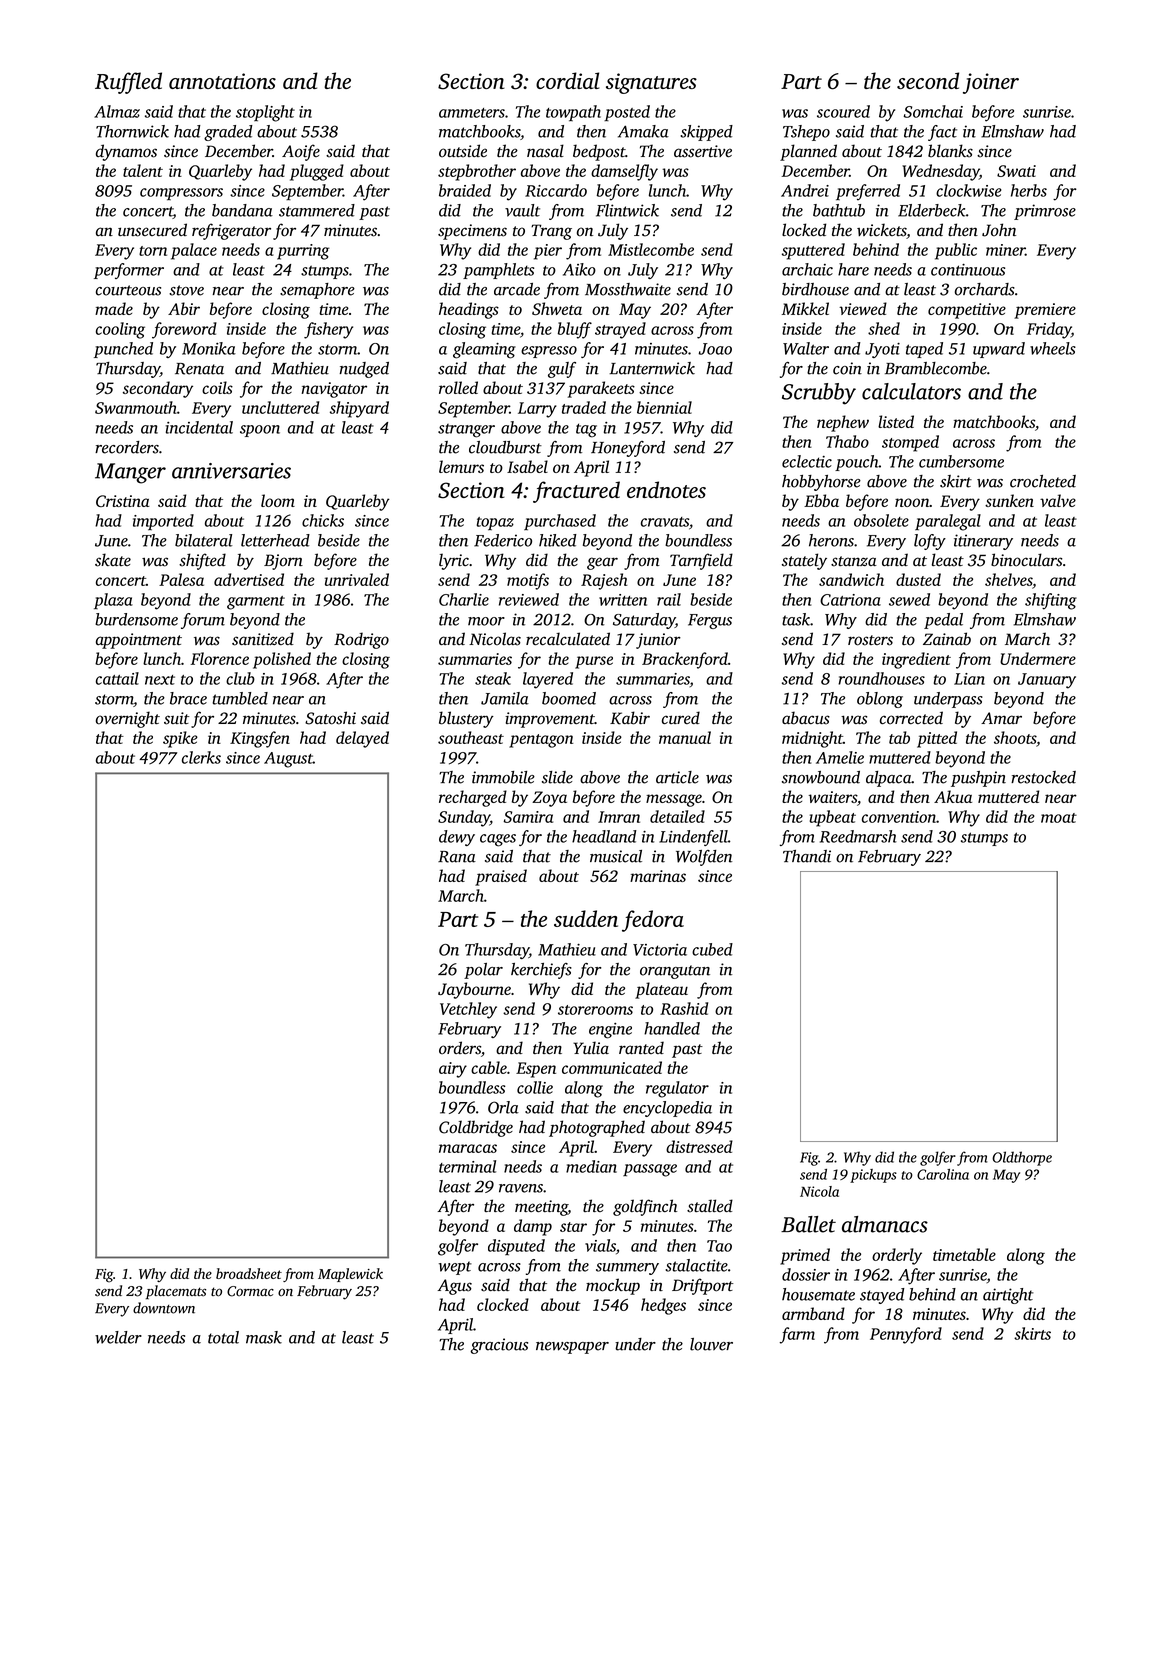 The height and width of the image is (1657, 1171). Describe the element at coordinates (484, 350) in the image. I see `gleaming` at that location.
